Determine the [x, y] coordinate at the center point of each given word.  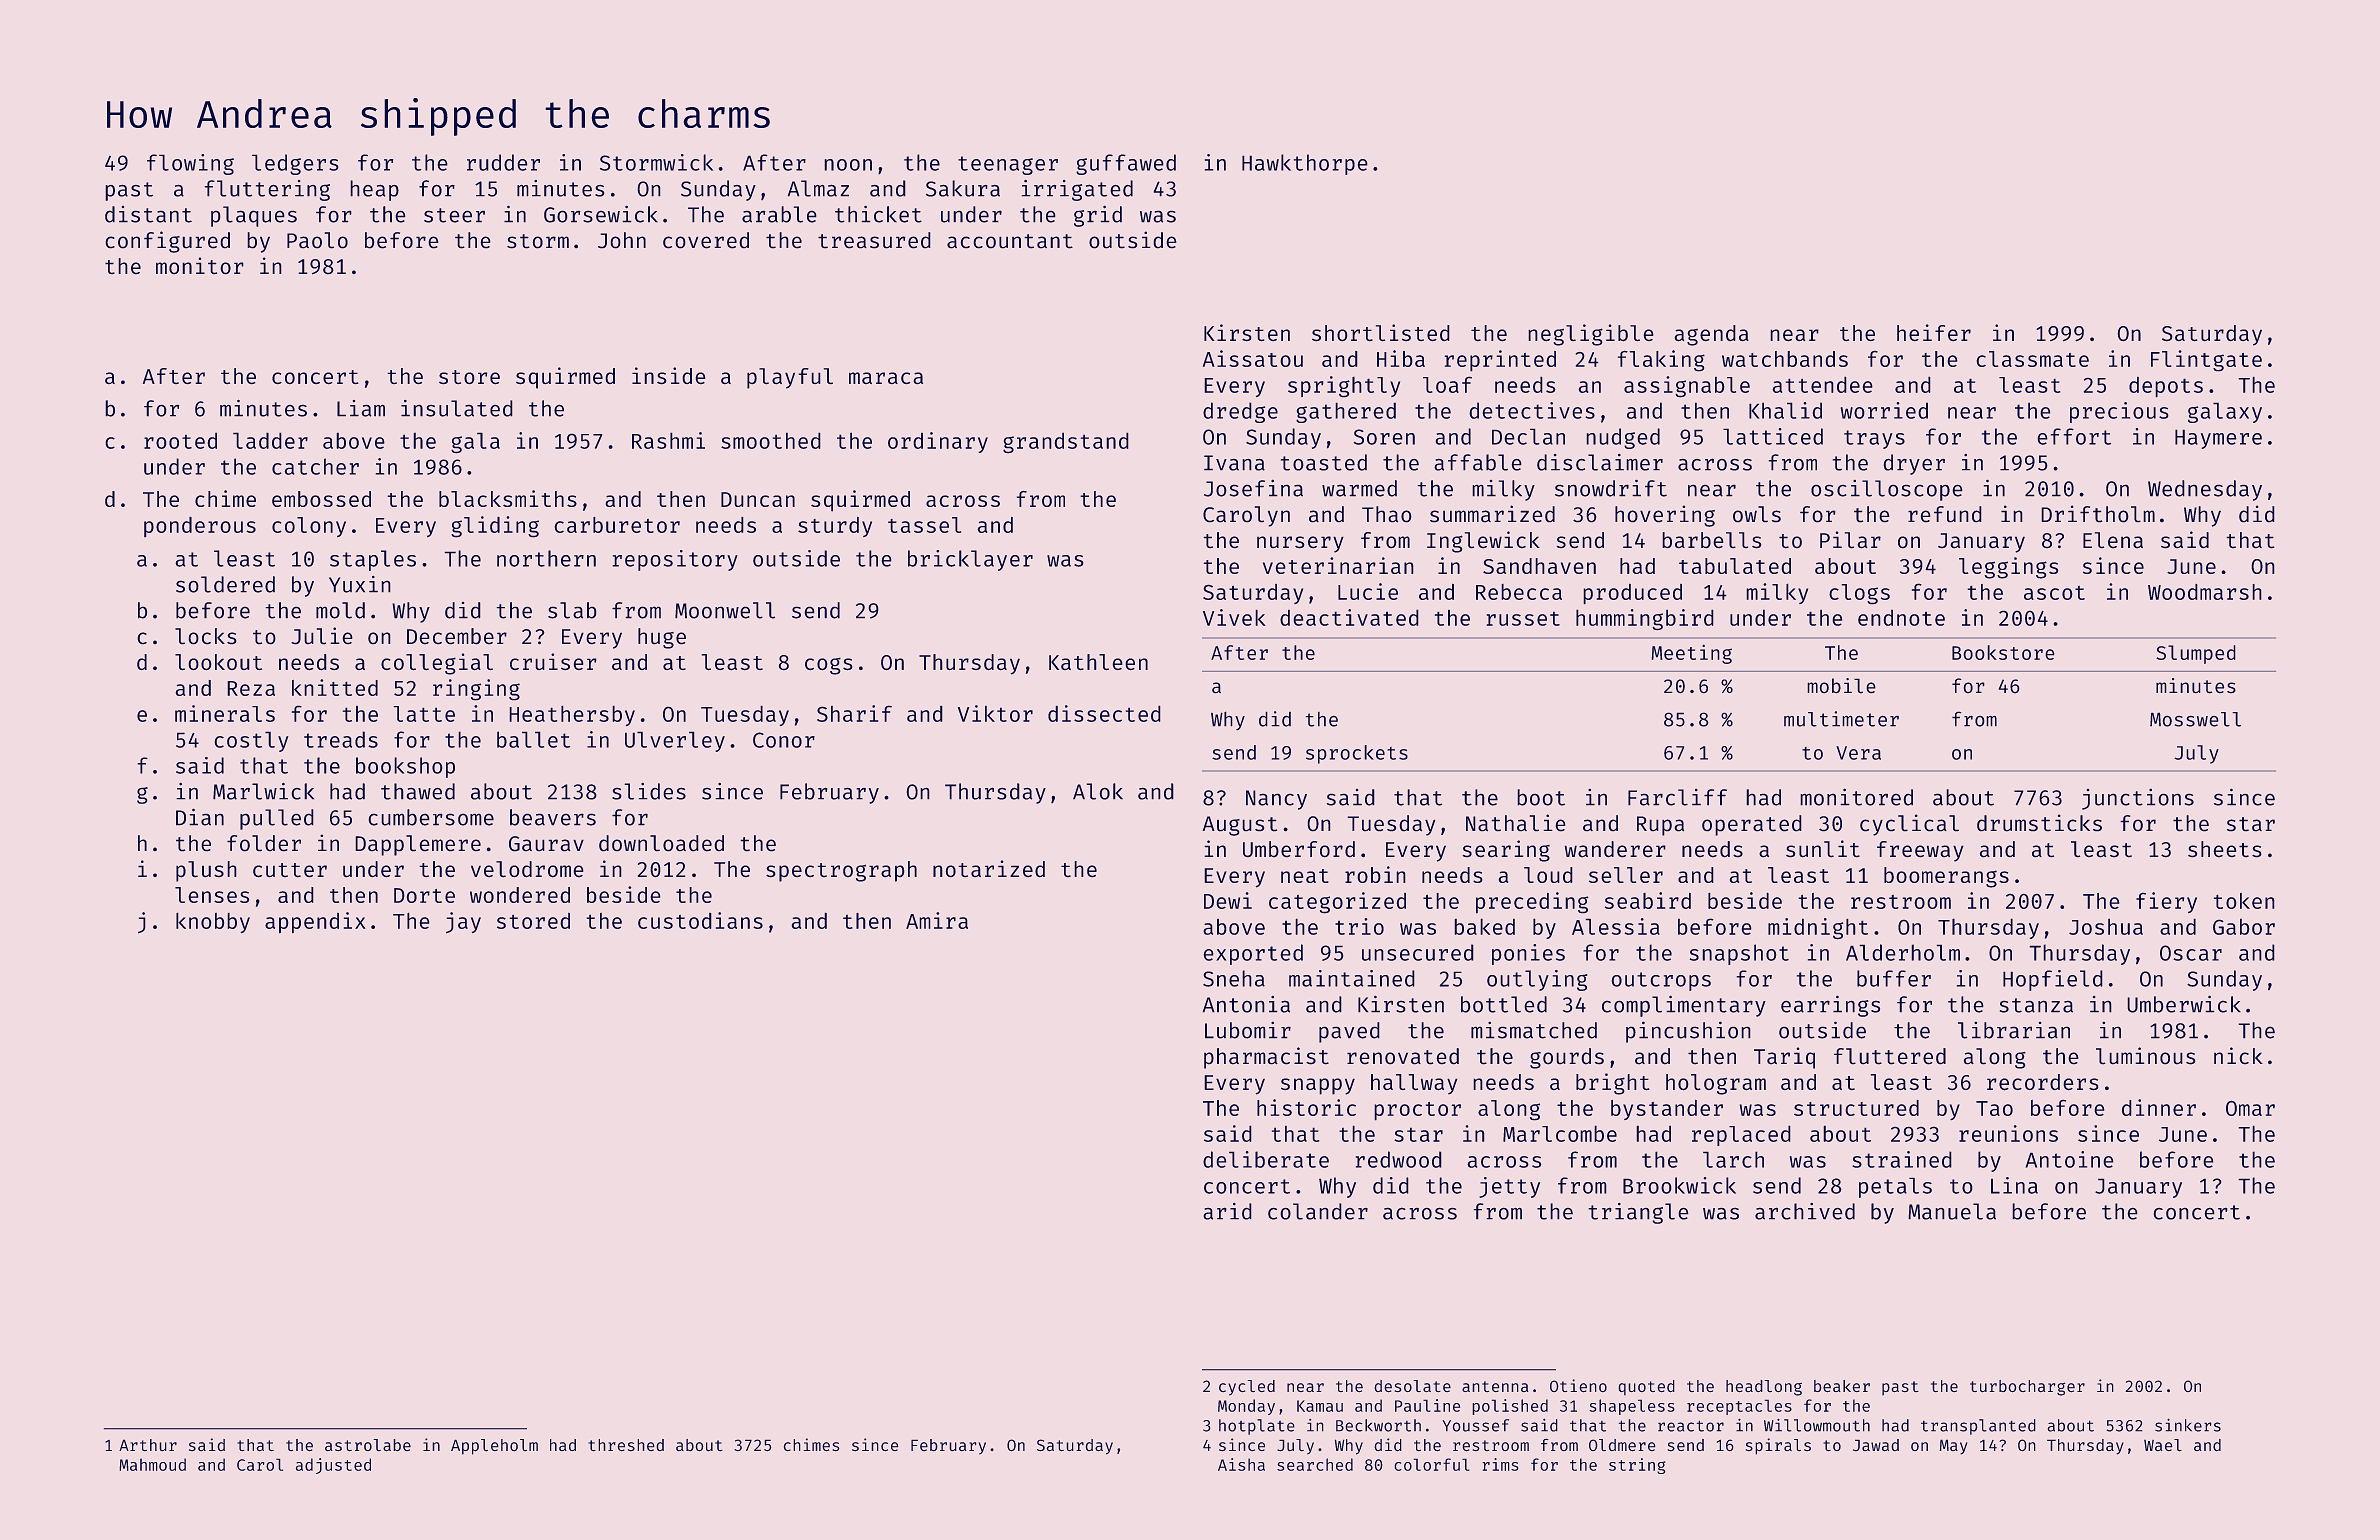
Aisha [1241, 1464]
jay [463, 922]
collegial [437, 664]
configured [168, 242]
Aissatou [1253, 358]
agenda [1712, 335]
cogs [828, 666]
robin [1375, 874]
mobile [1841, 685]
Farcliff [1677, 797]
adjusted [333, 1466]
